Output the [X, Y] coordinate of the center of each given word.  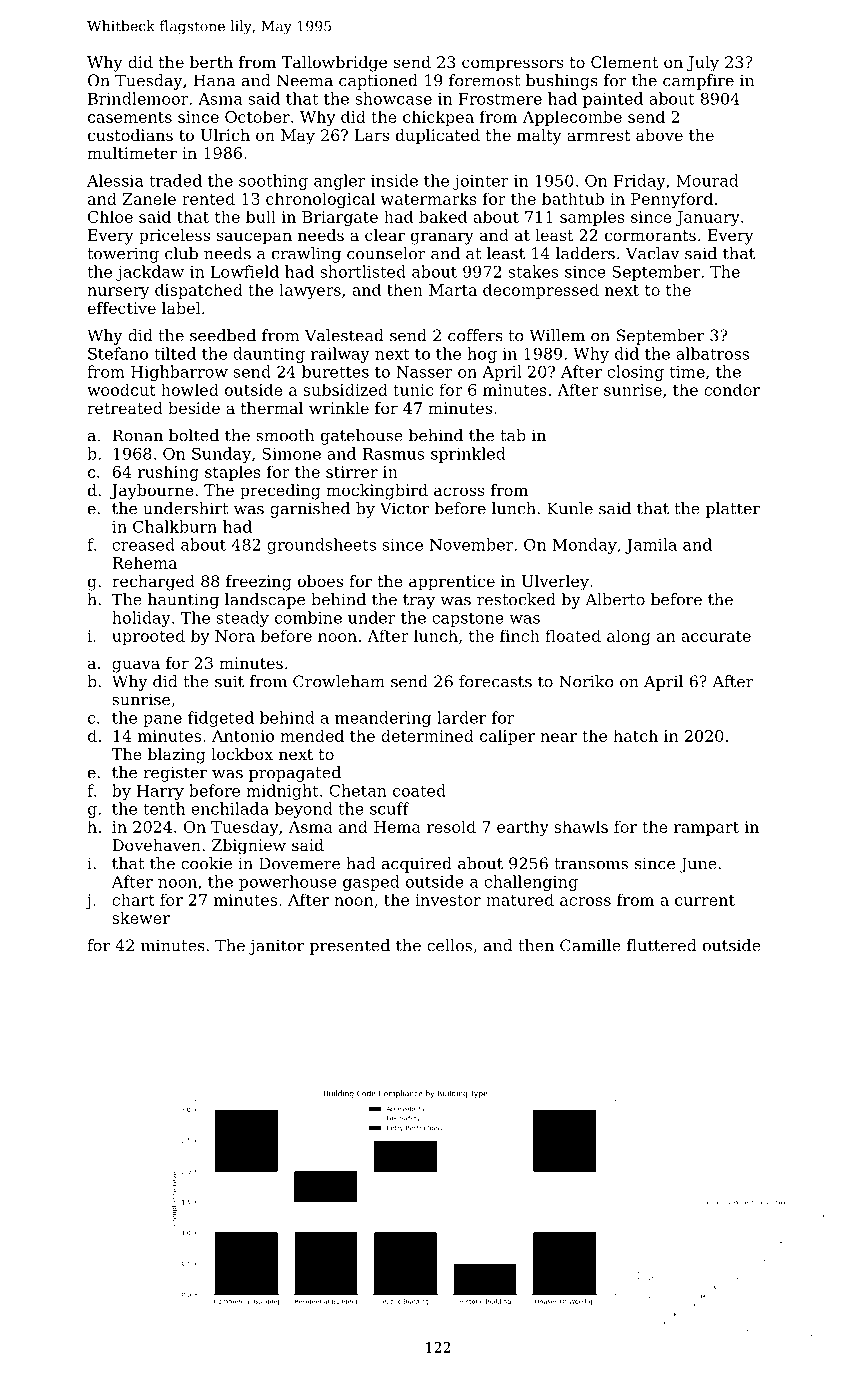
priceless [174, 237]
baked [443, 216]
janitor [276, 947]
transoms [591, 864]
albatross [712, 353]
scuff [389, 808]
